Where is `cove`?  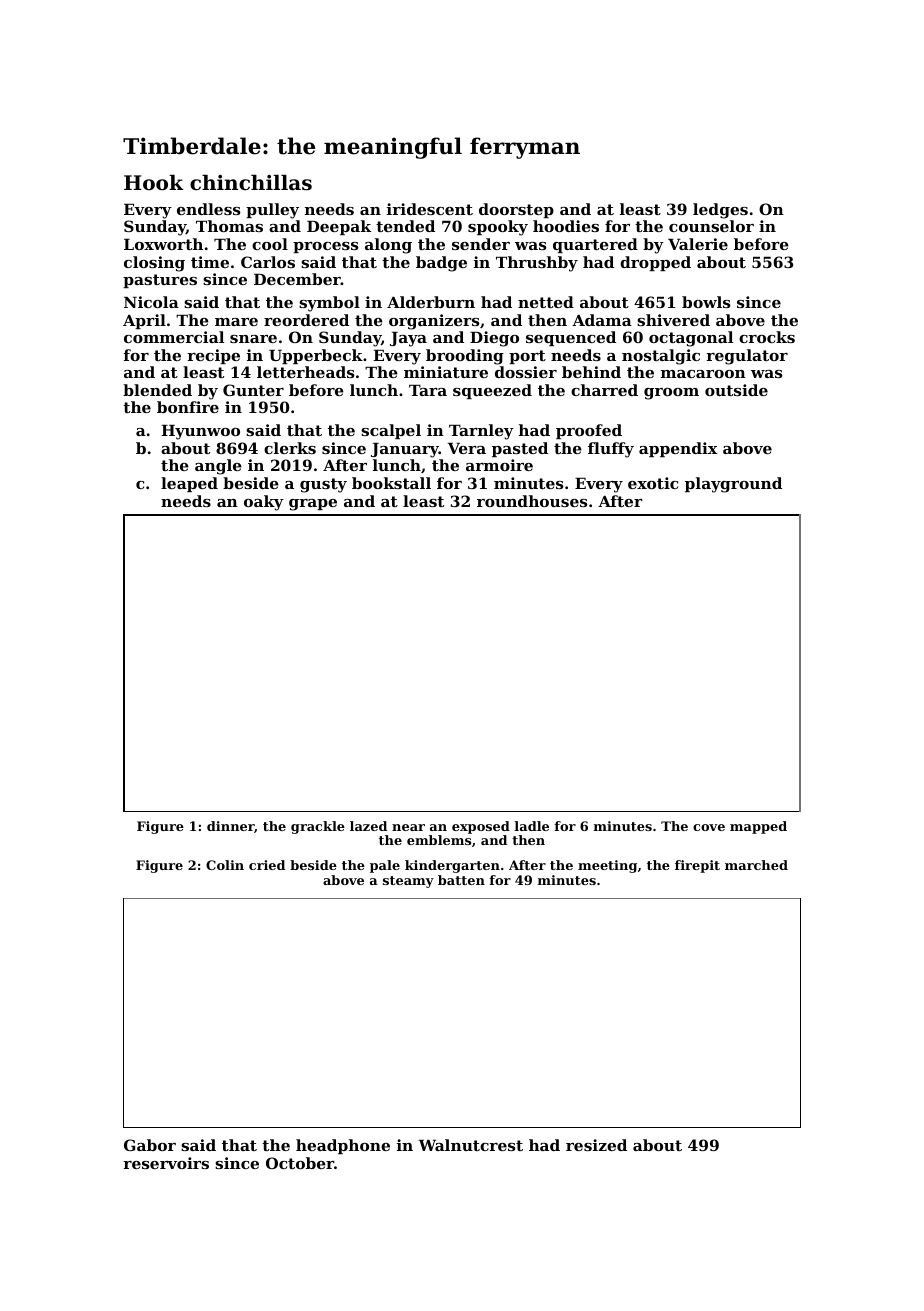
cove is located at coordinates (709, 827).
